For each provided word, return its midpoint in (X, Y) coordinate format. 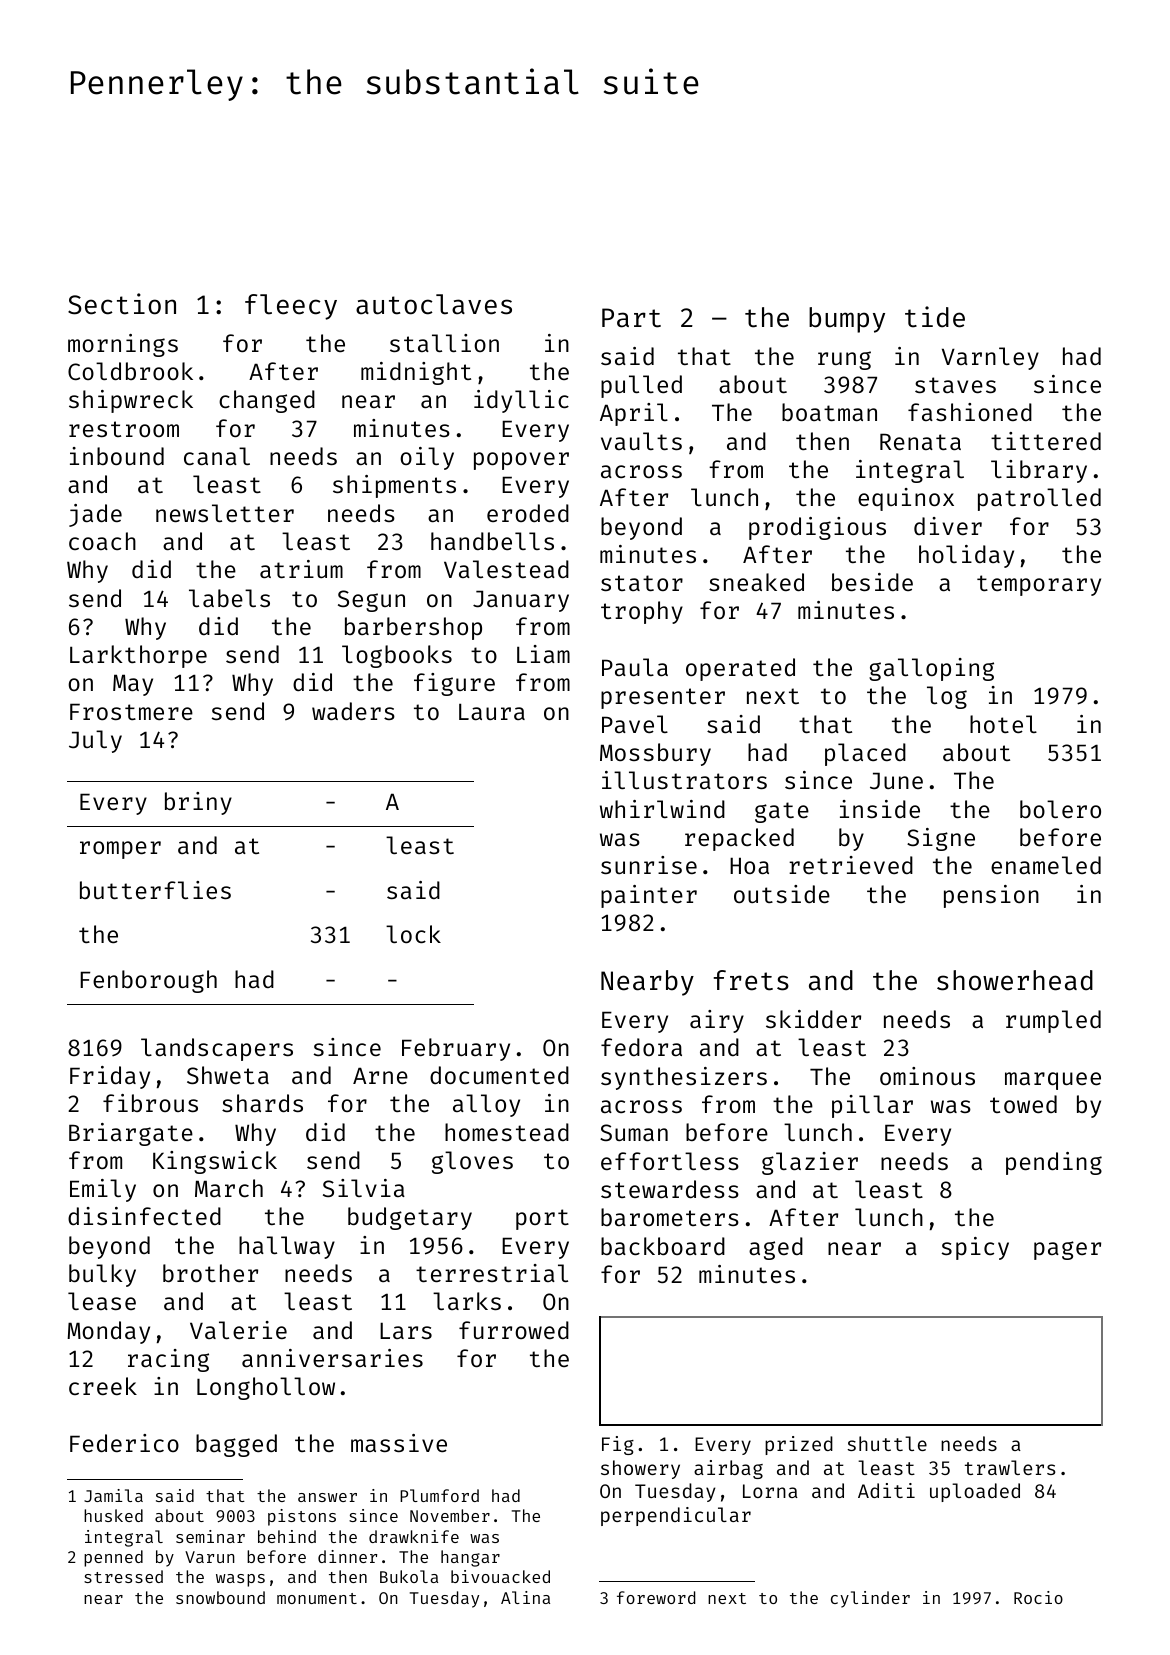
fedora (641, 1047)
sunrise (649, 865)
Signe (941, 839)
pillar (872, 1106)
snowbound (220, 1597)
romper (120, 850)
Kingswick (215, 1162)
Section (122, 304)
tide (935, 317)
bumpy (847, 320)
